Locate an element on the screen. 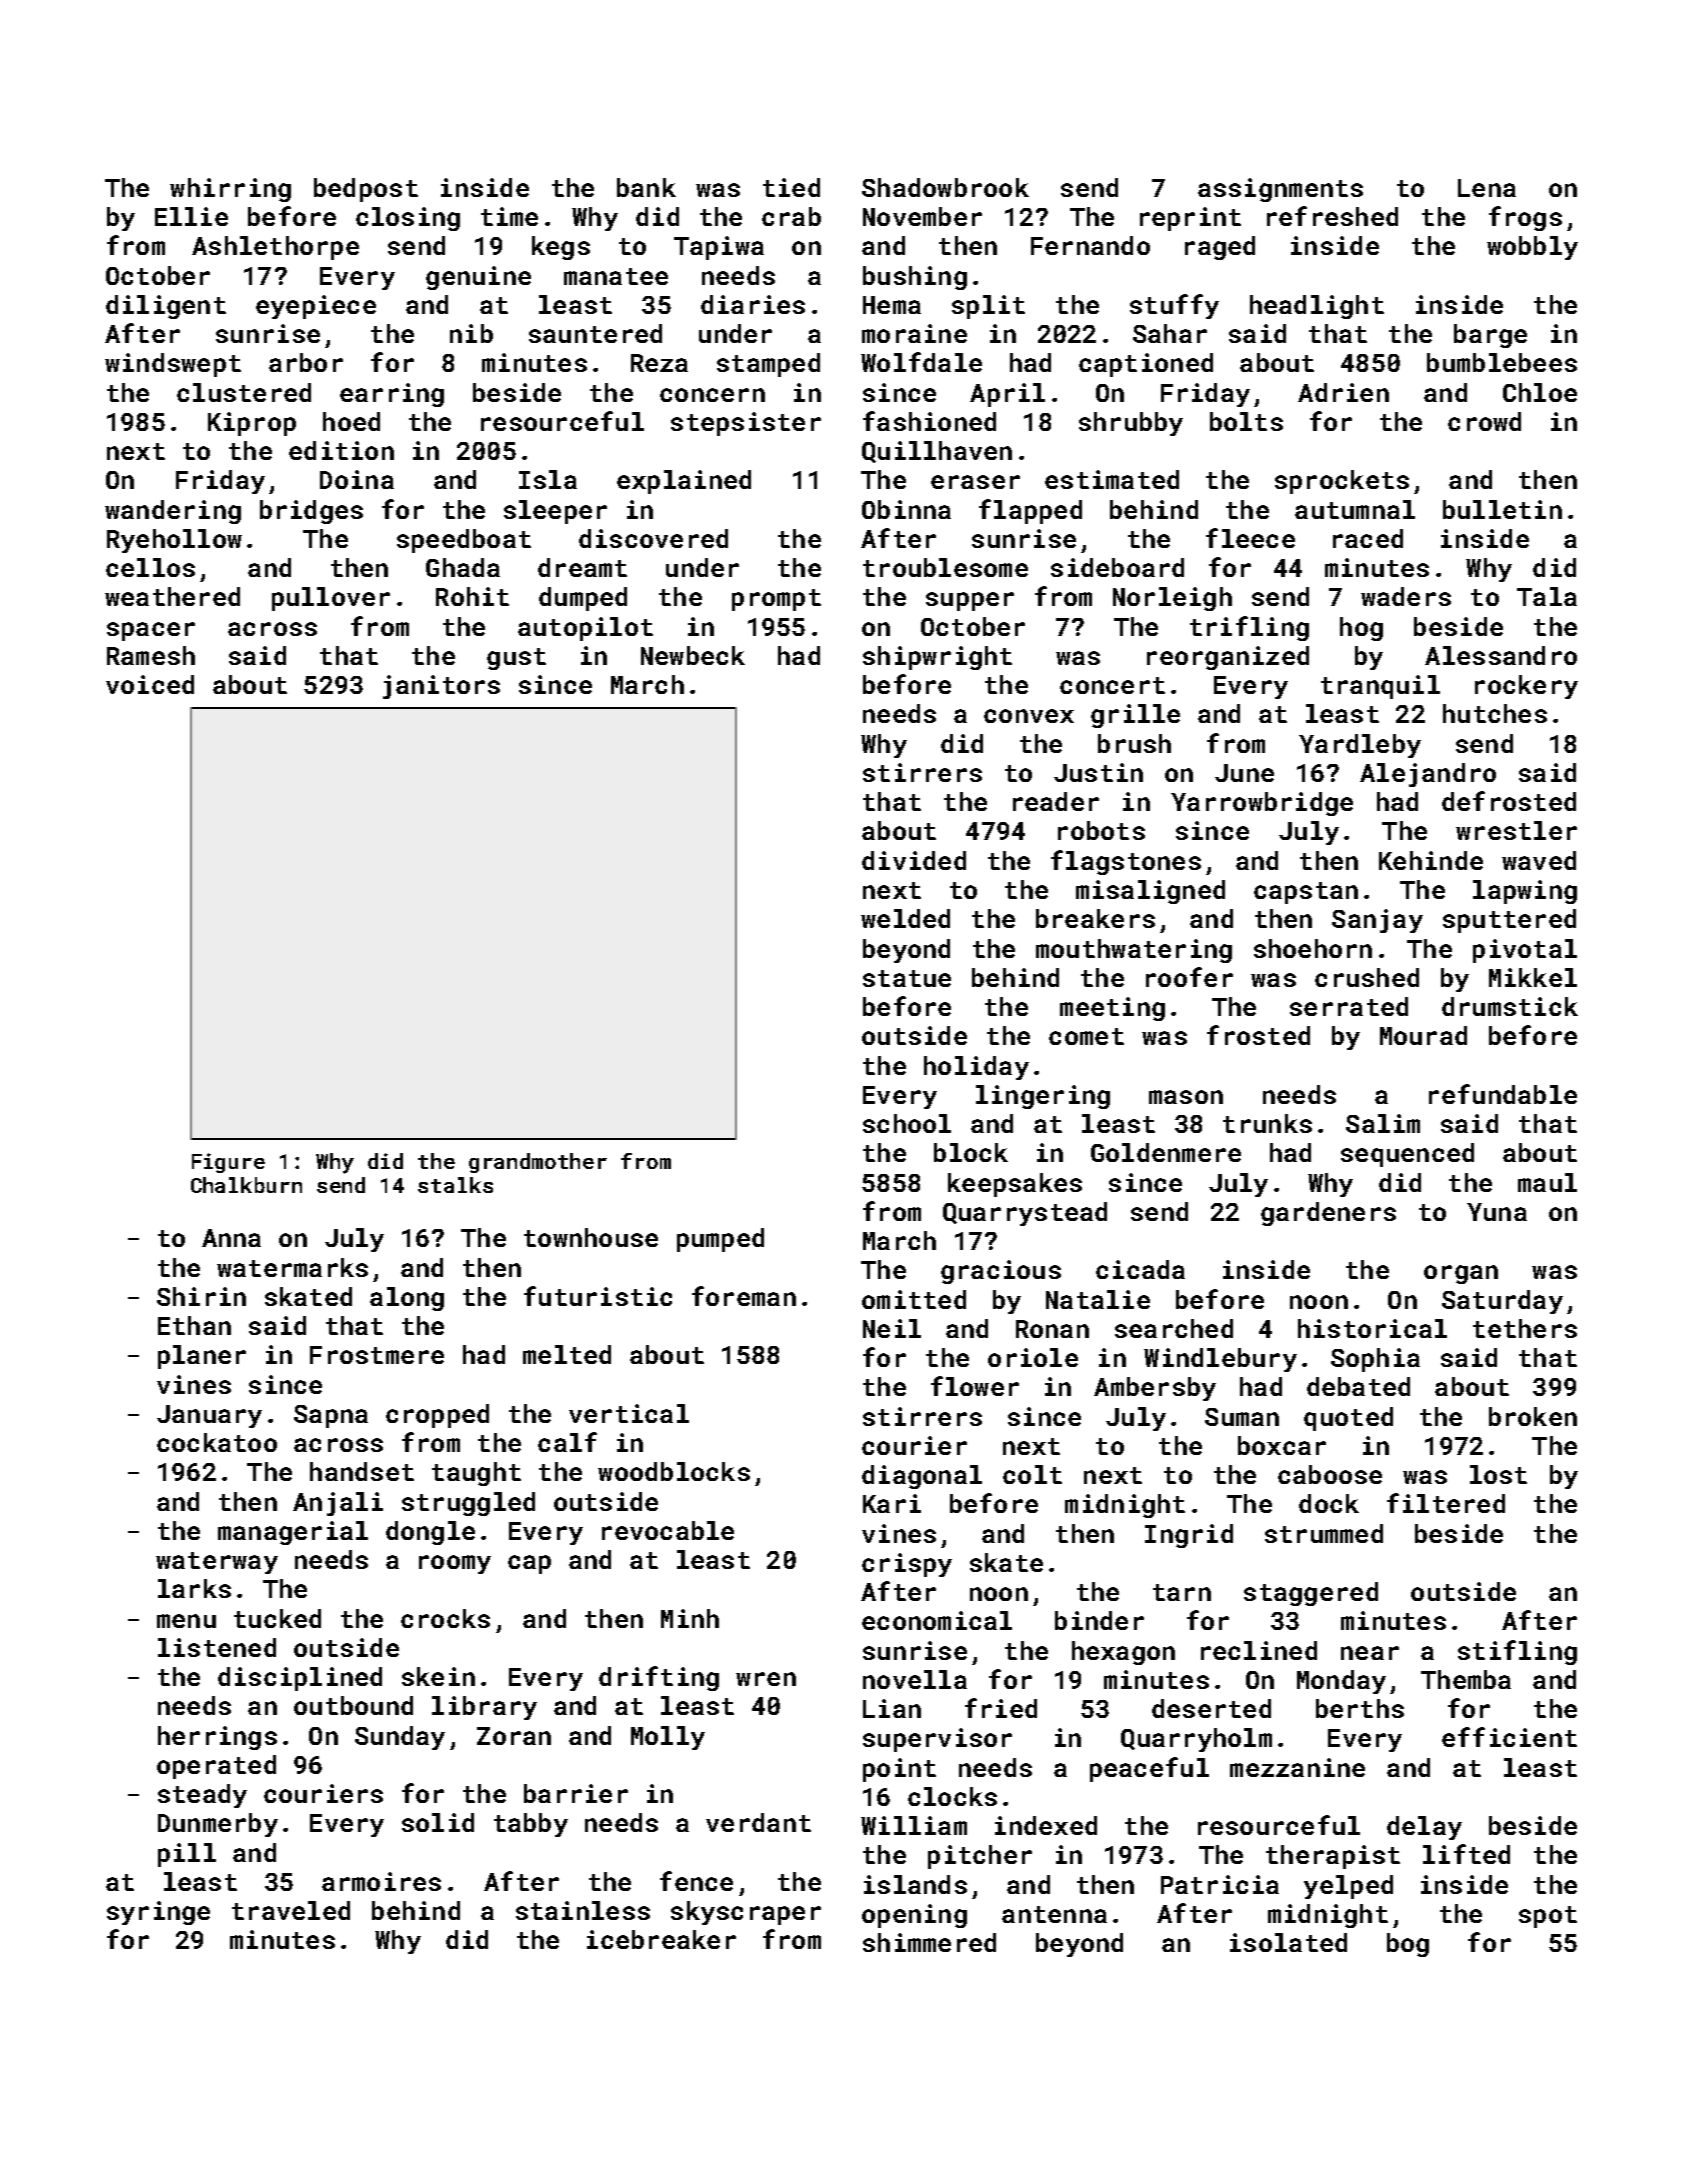 The height and width of the screenshot is (2178, 1683). supper is located at coordinates (970, 601).
